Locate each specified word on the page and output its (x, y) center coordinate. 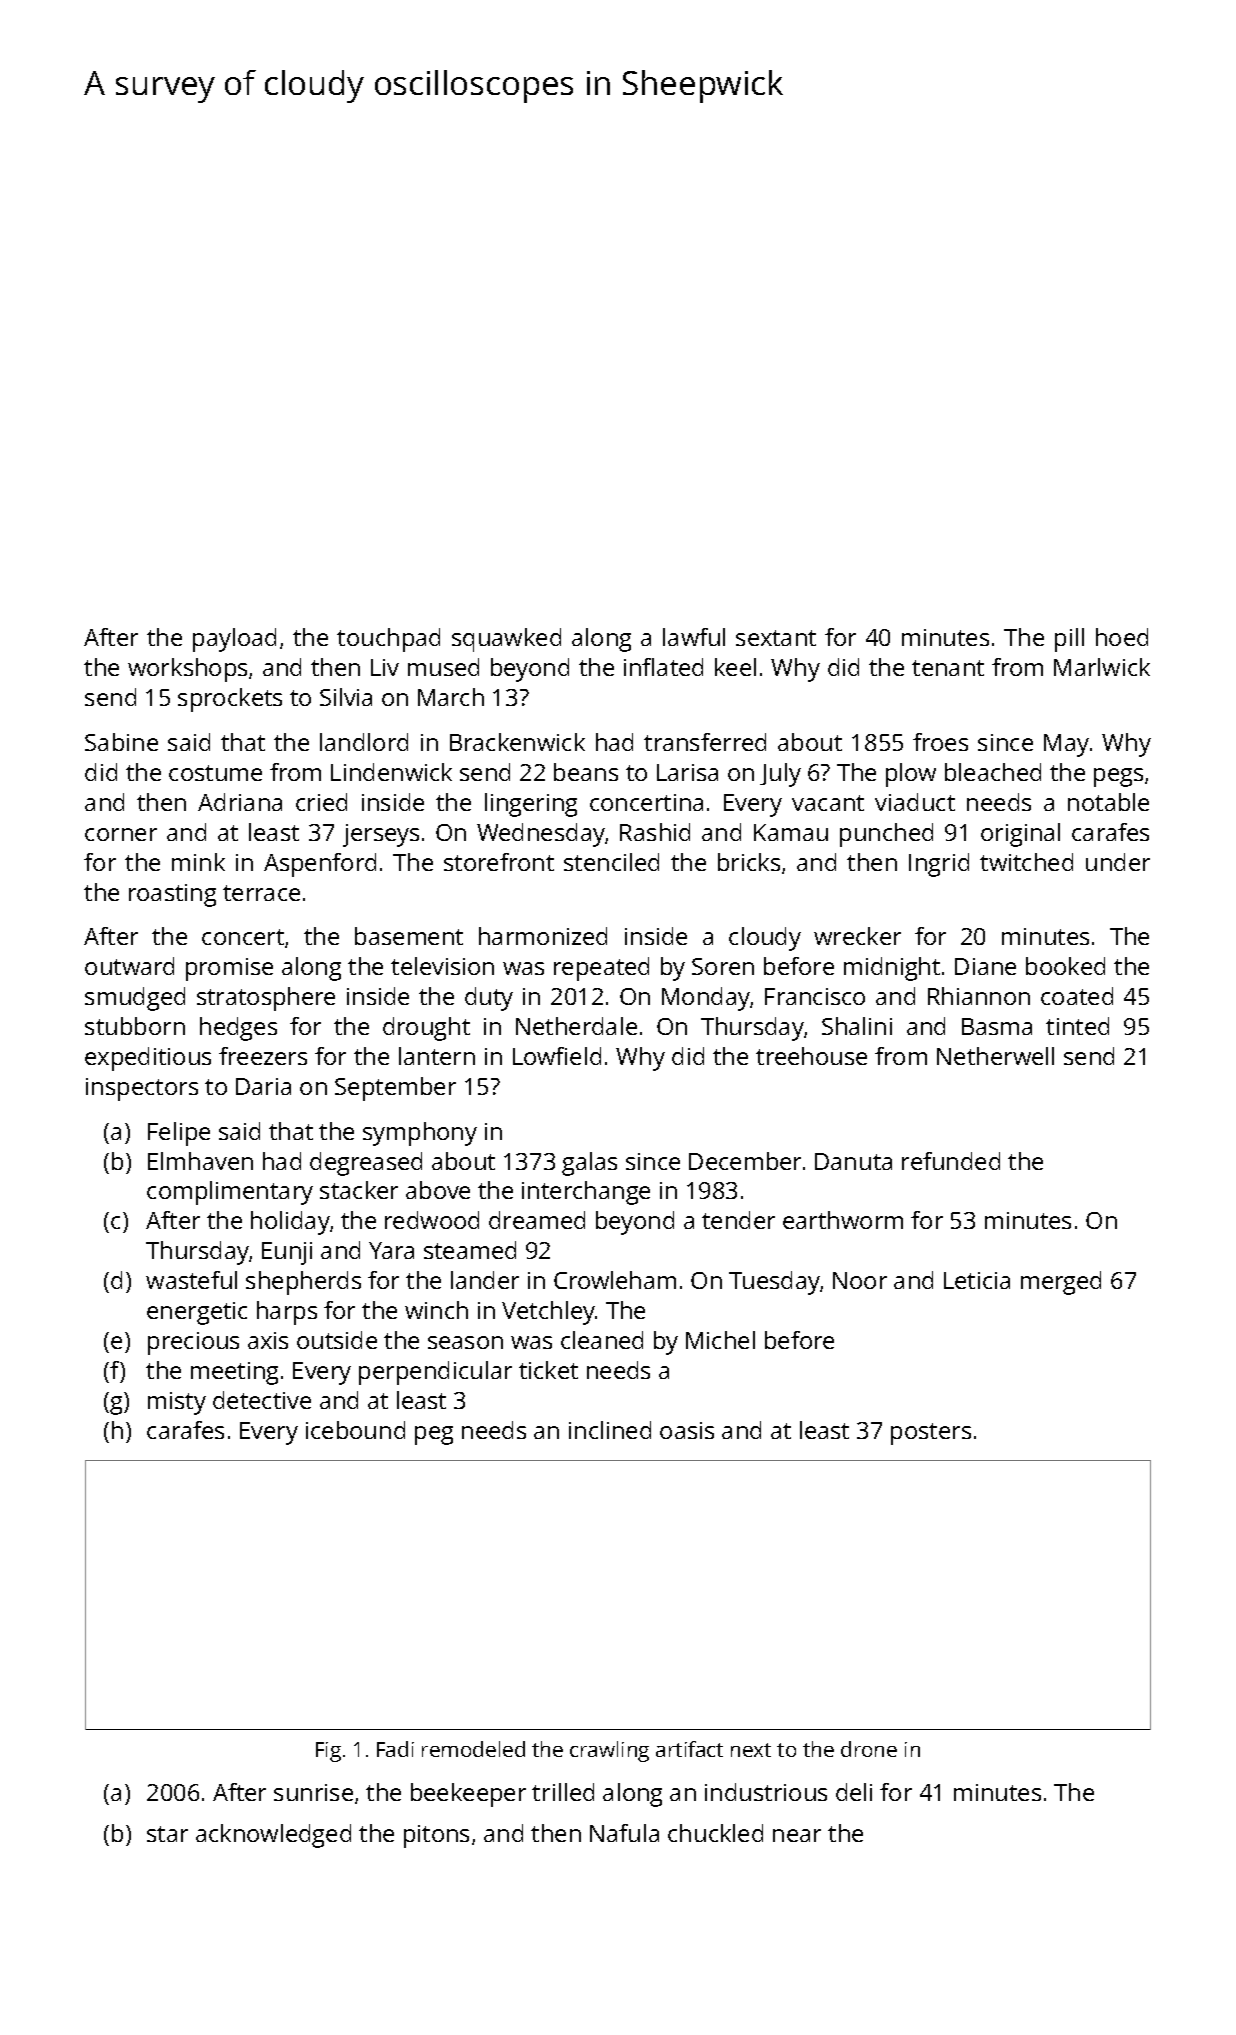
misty (177, 1403)
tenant (948, 668)
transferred (705, 742)
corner (121, 834)
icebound (355, 1430)
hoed (1122, 637)
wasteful (191, 1280)
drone (869, 1749)
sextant (776, 638)
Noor (860, 1280)
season (465, 1342)
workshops (187, 670)
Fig (328, 1752)
